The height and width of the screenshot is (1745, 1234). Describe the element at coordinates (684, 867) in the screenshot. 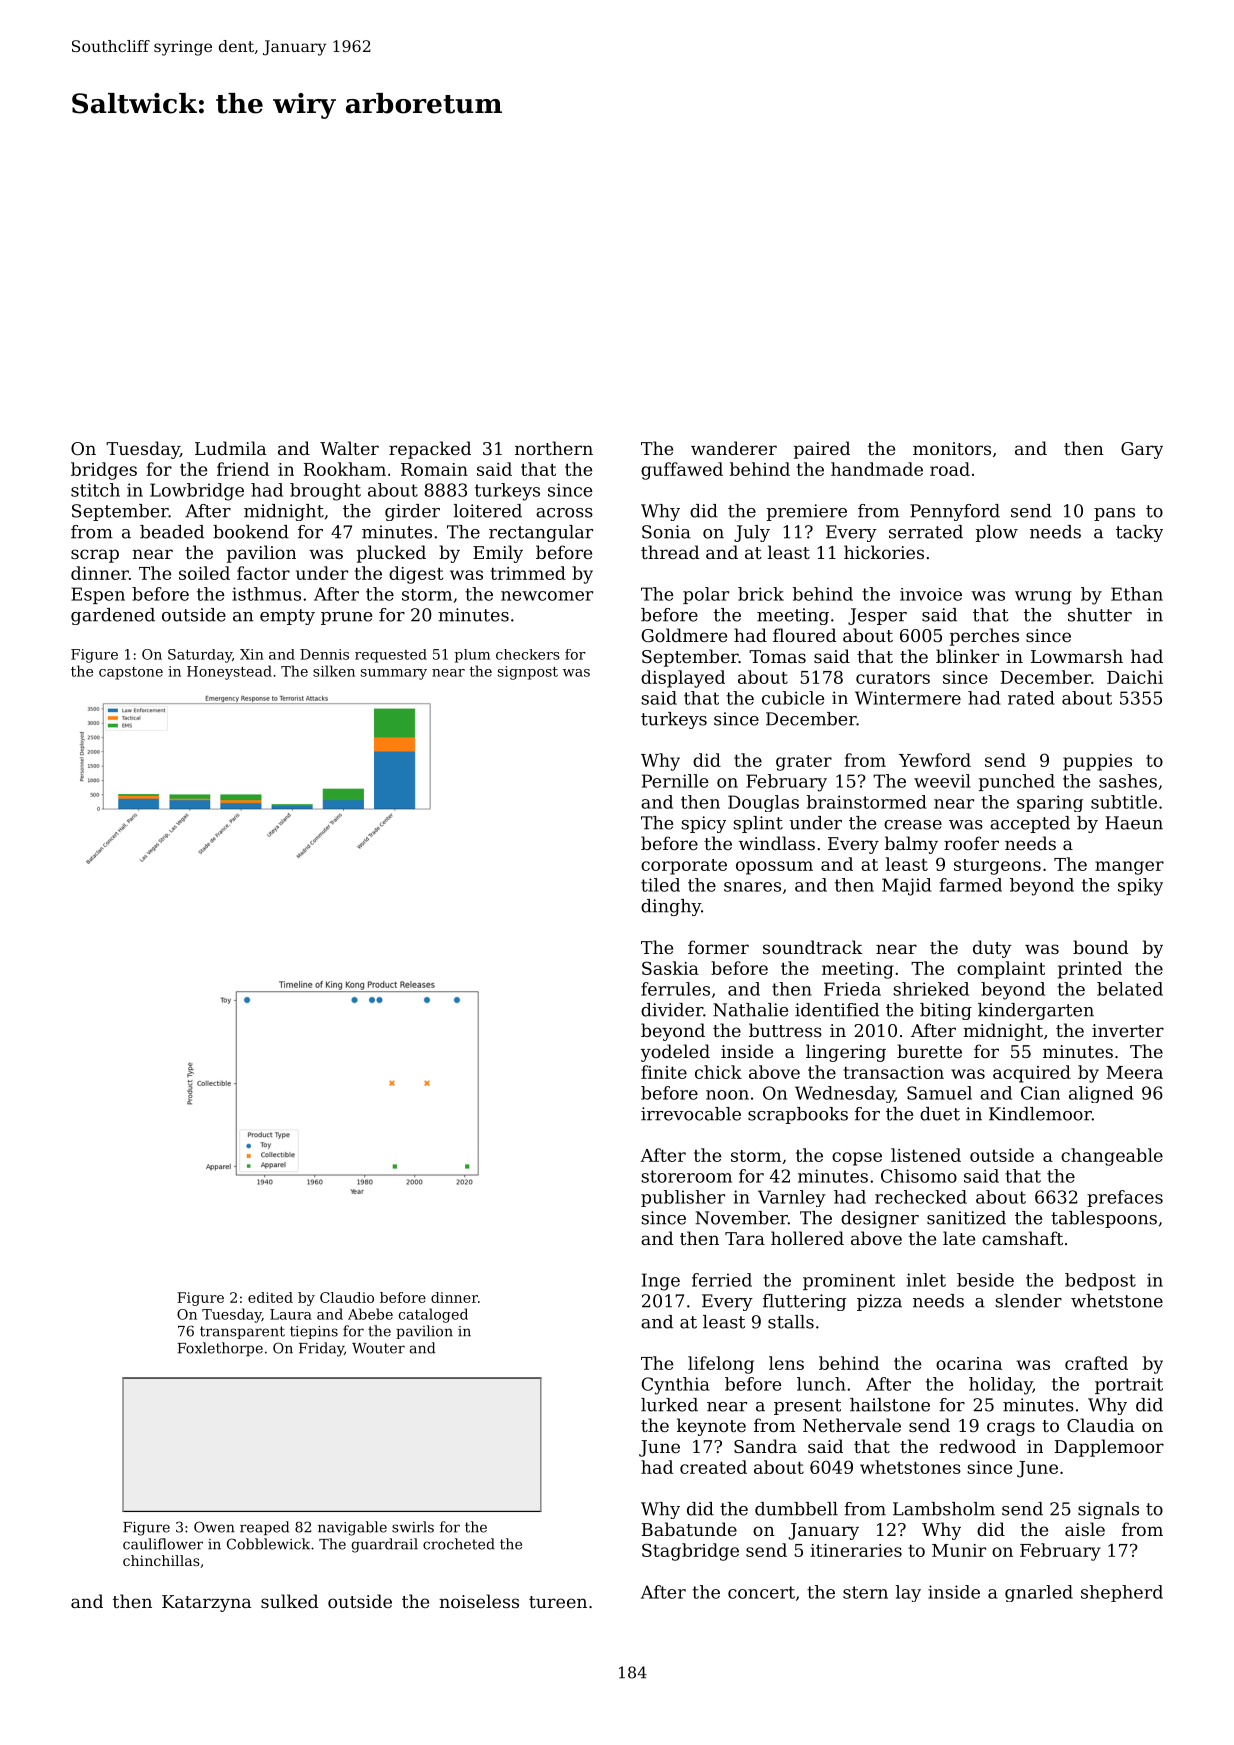

I see `corporate` at that location.
